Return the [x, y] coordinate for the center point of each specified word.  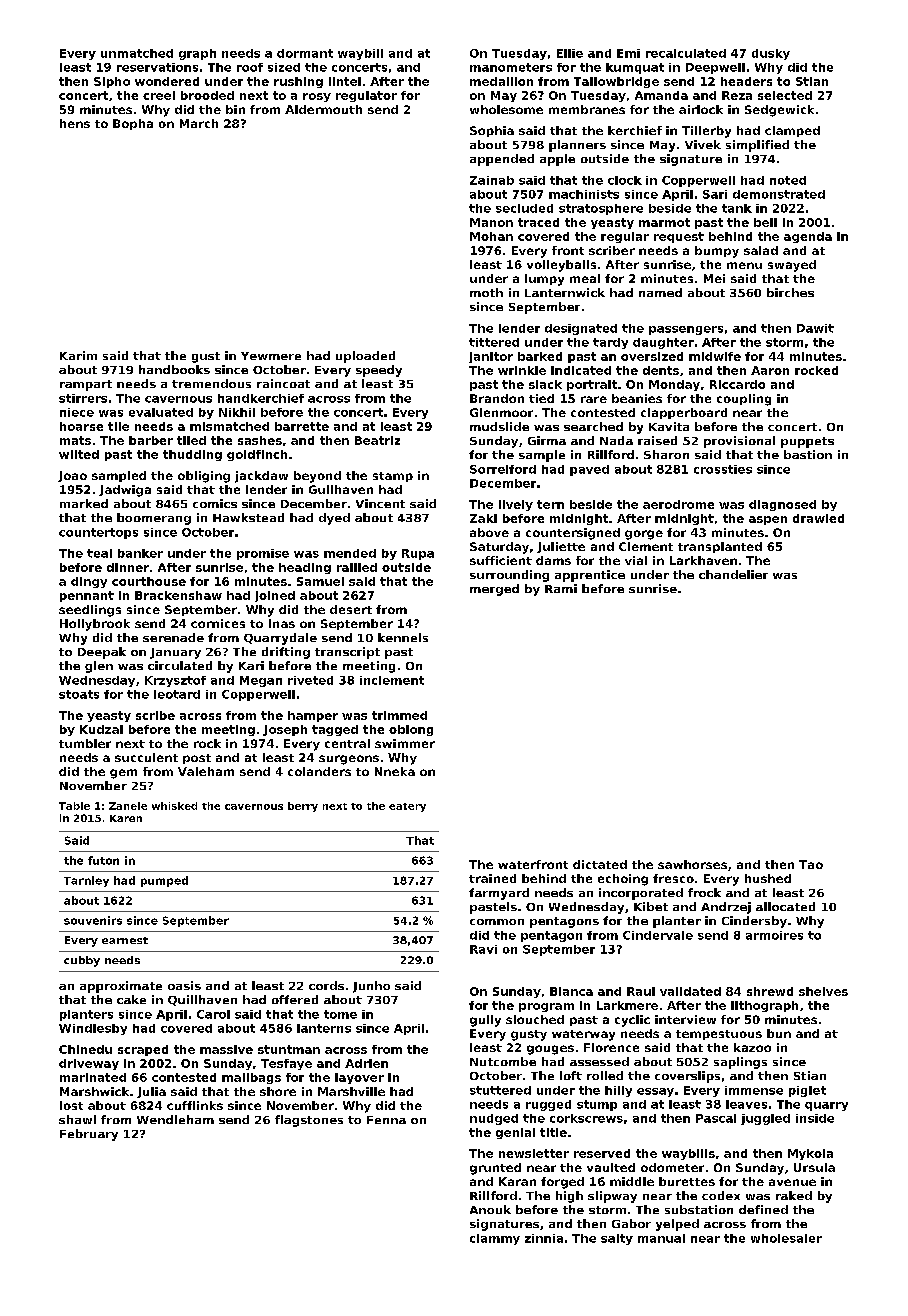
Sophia [492, 131]
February [89, 1135]
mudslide [499, 426]
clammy [495, 1239]
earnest [125, 940]
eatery [407, 807]
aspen [768, 520]
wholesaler [786, 1238]
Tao [811, 864]
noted [788, 180]
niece [77, 412]
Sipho [112, 82]
